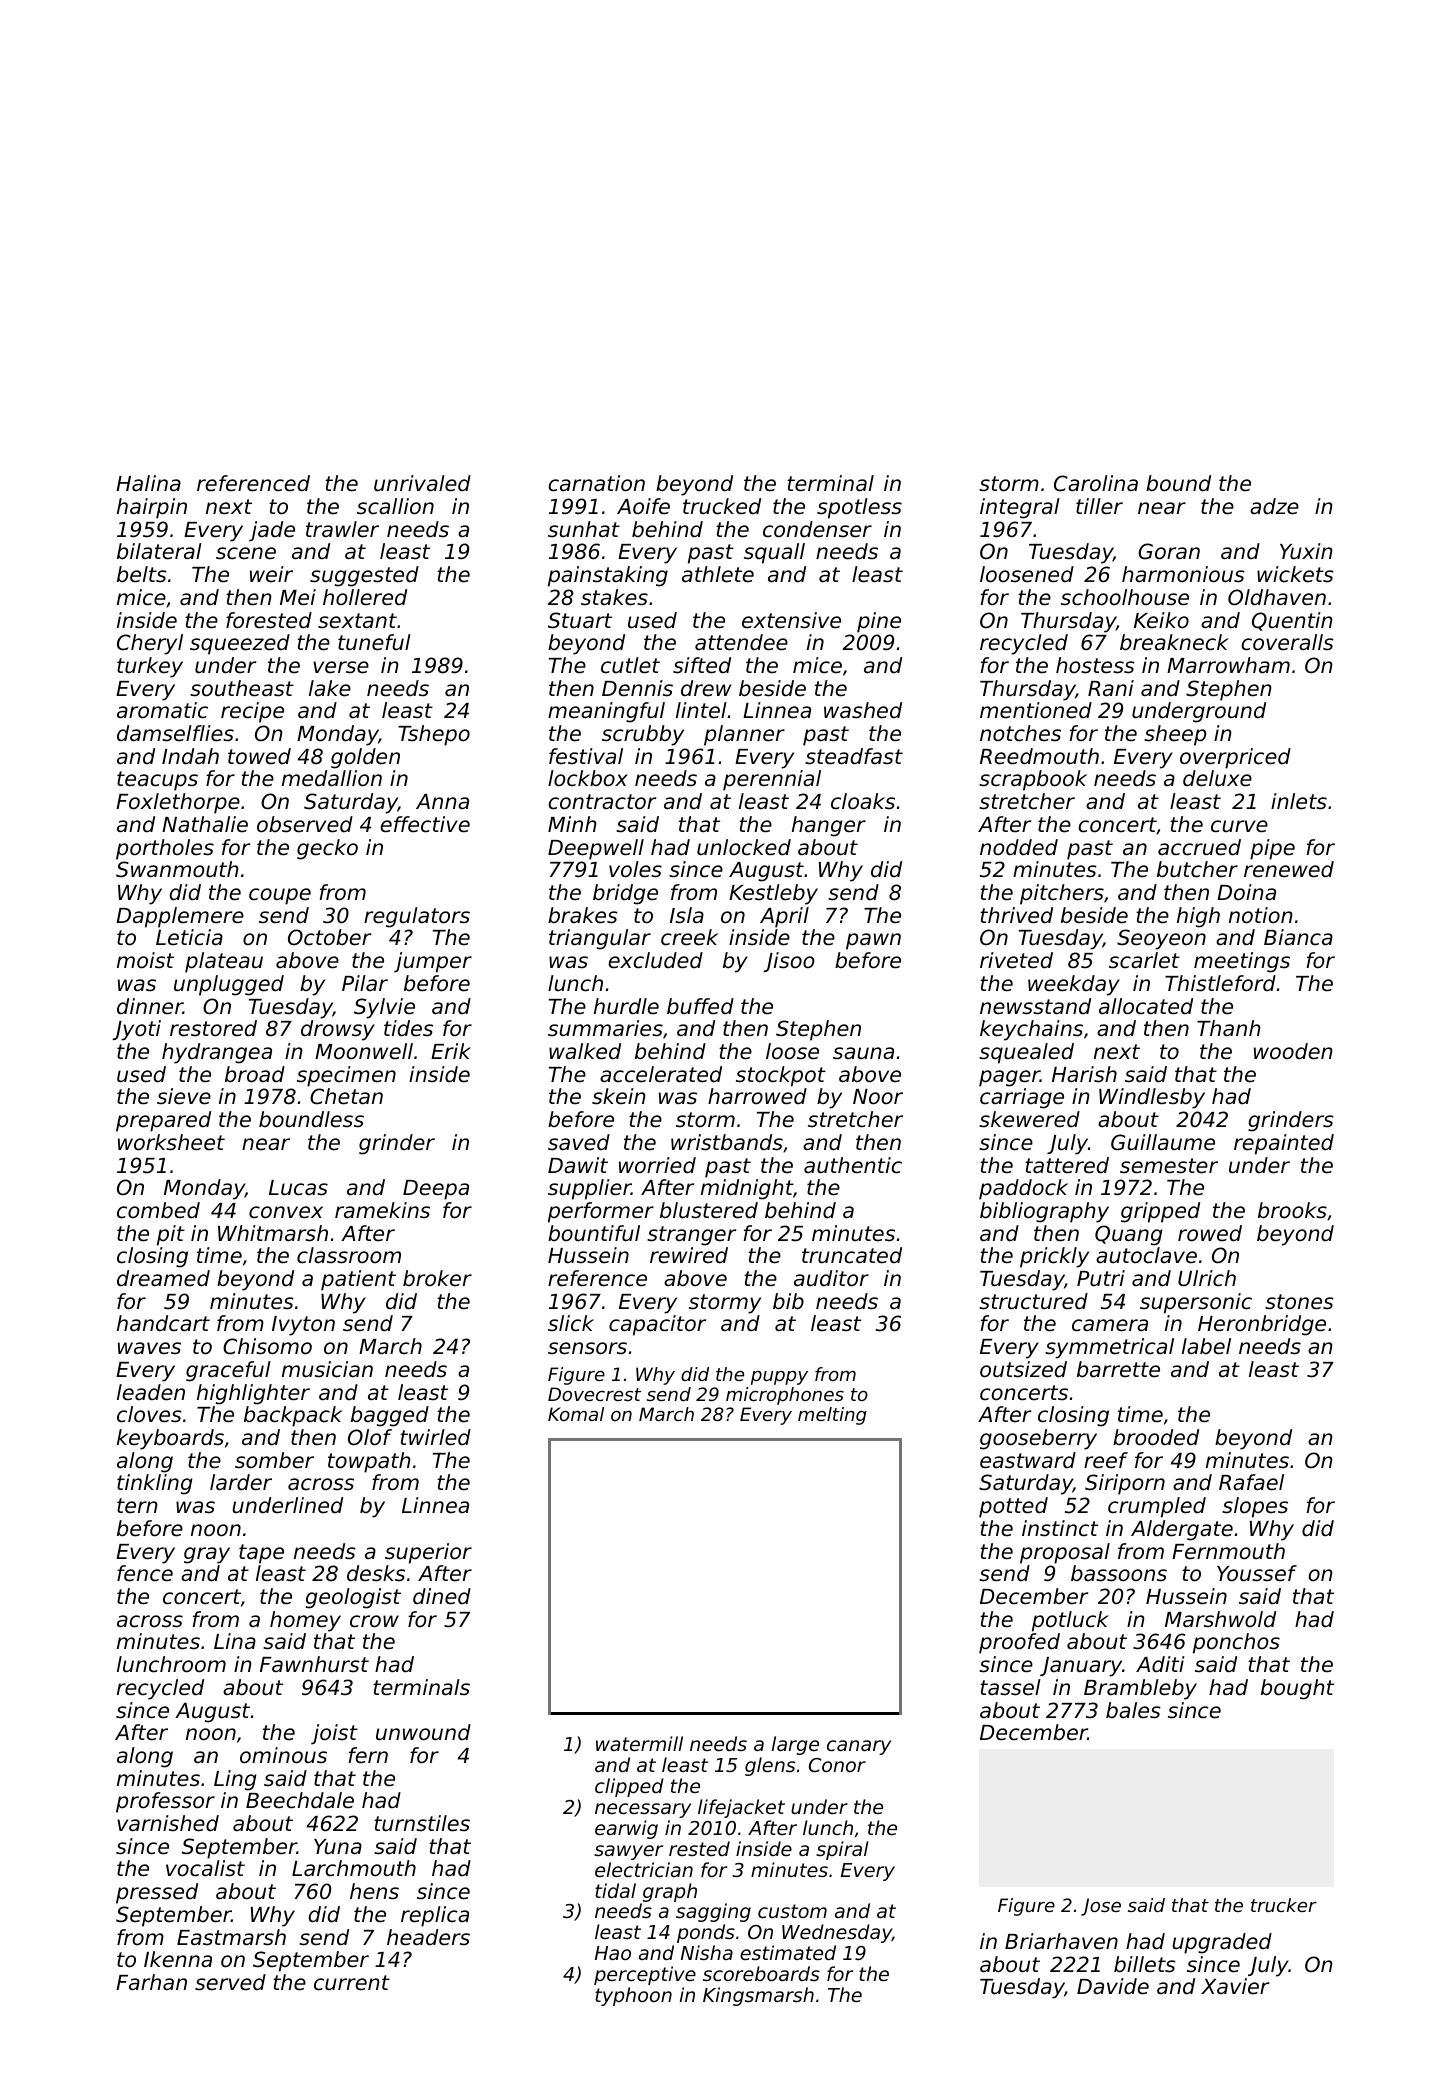 The height and width of the page is (2100, 1450). Describe the element at coordinates (341, 667) in the page. I see `verse` at that location.
